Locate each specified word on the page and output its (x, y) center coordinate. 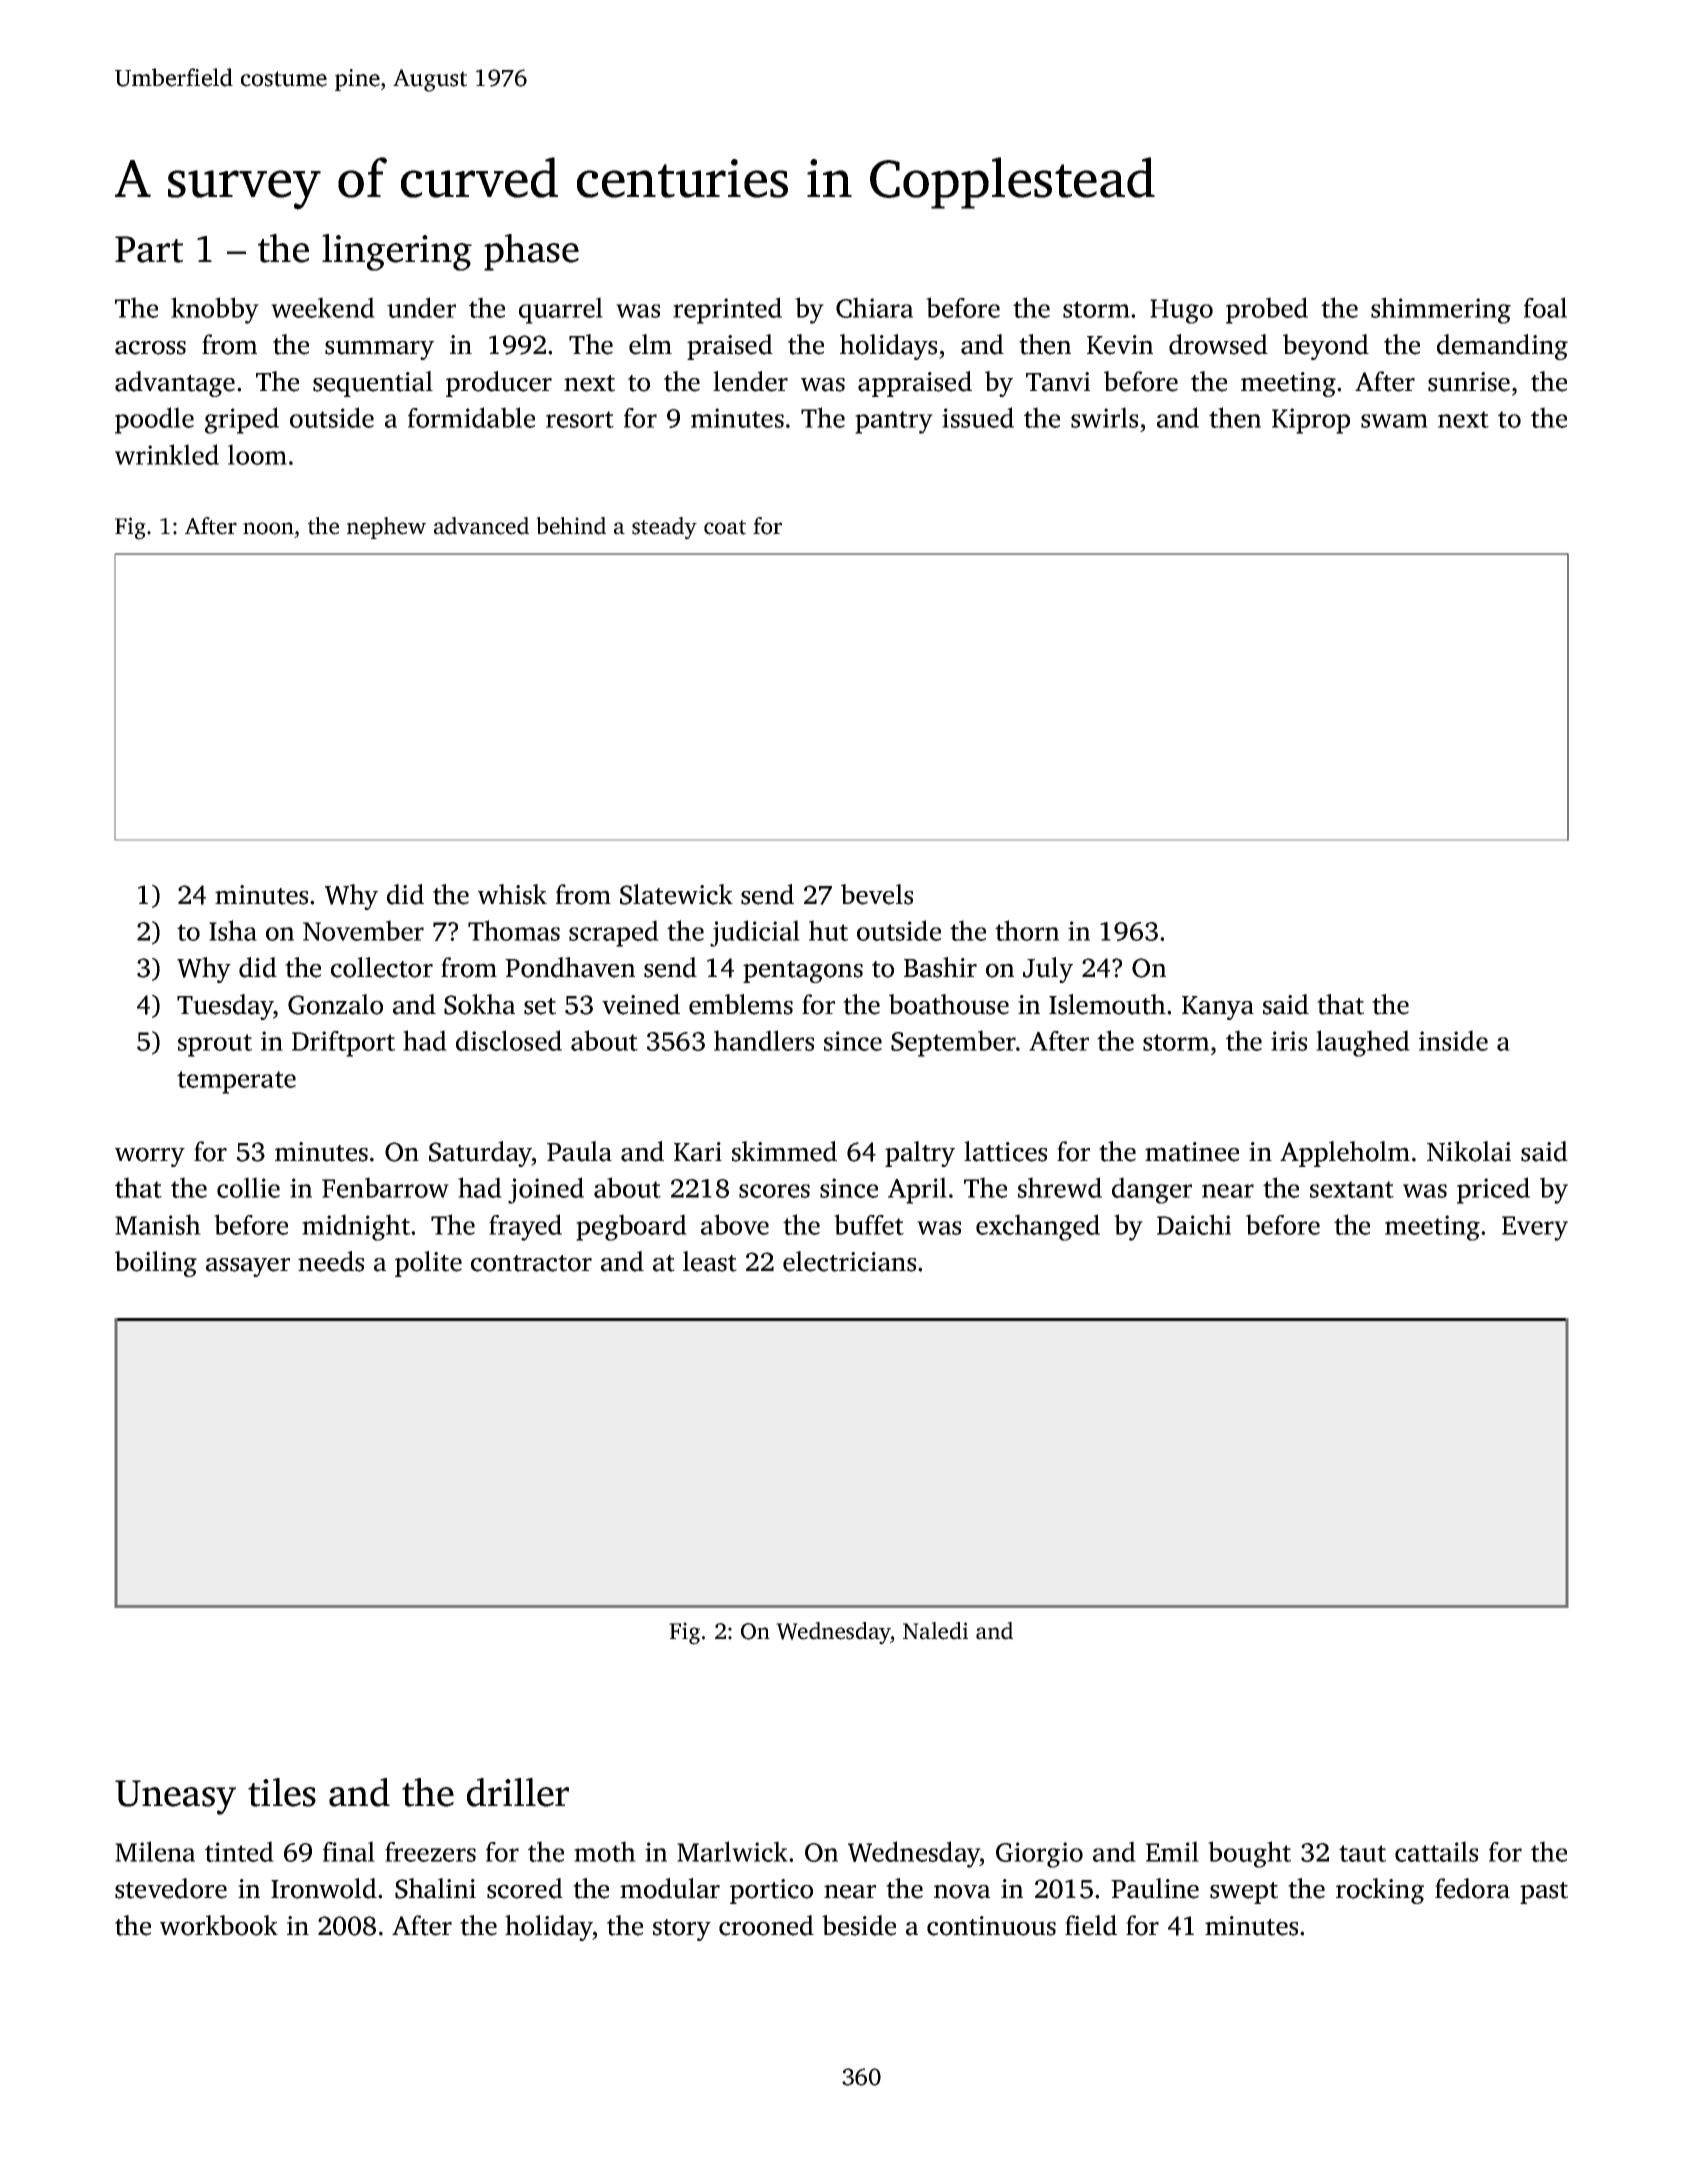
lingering (397, 252)
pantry (894, 422)
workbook (219, 1925)
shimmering (1441, 310)
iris (1289, 1041)
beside (859, 1925)
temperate (236, 1082)
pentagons (803, 972)
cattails (1436, 1851)
